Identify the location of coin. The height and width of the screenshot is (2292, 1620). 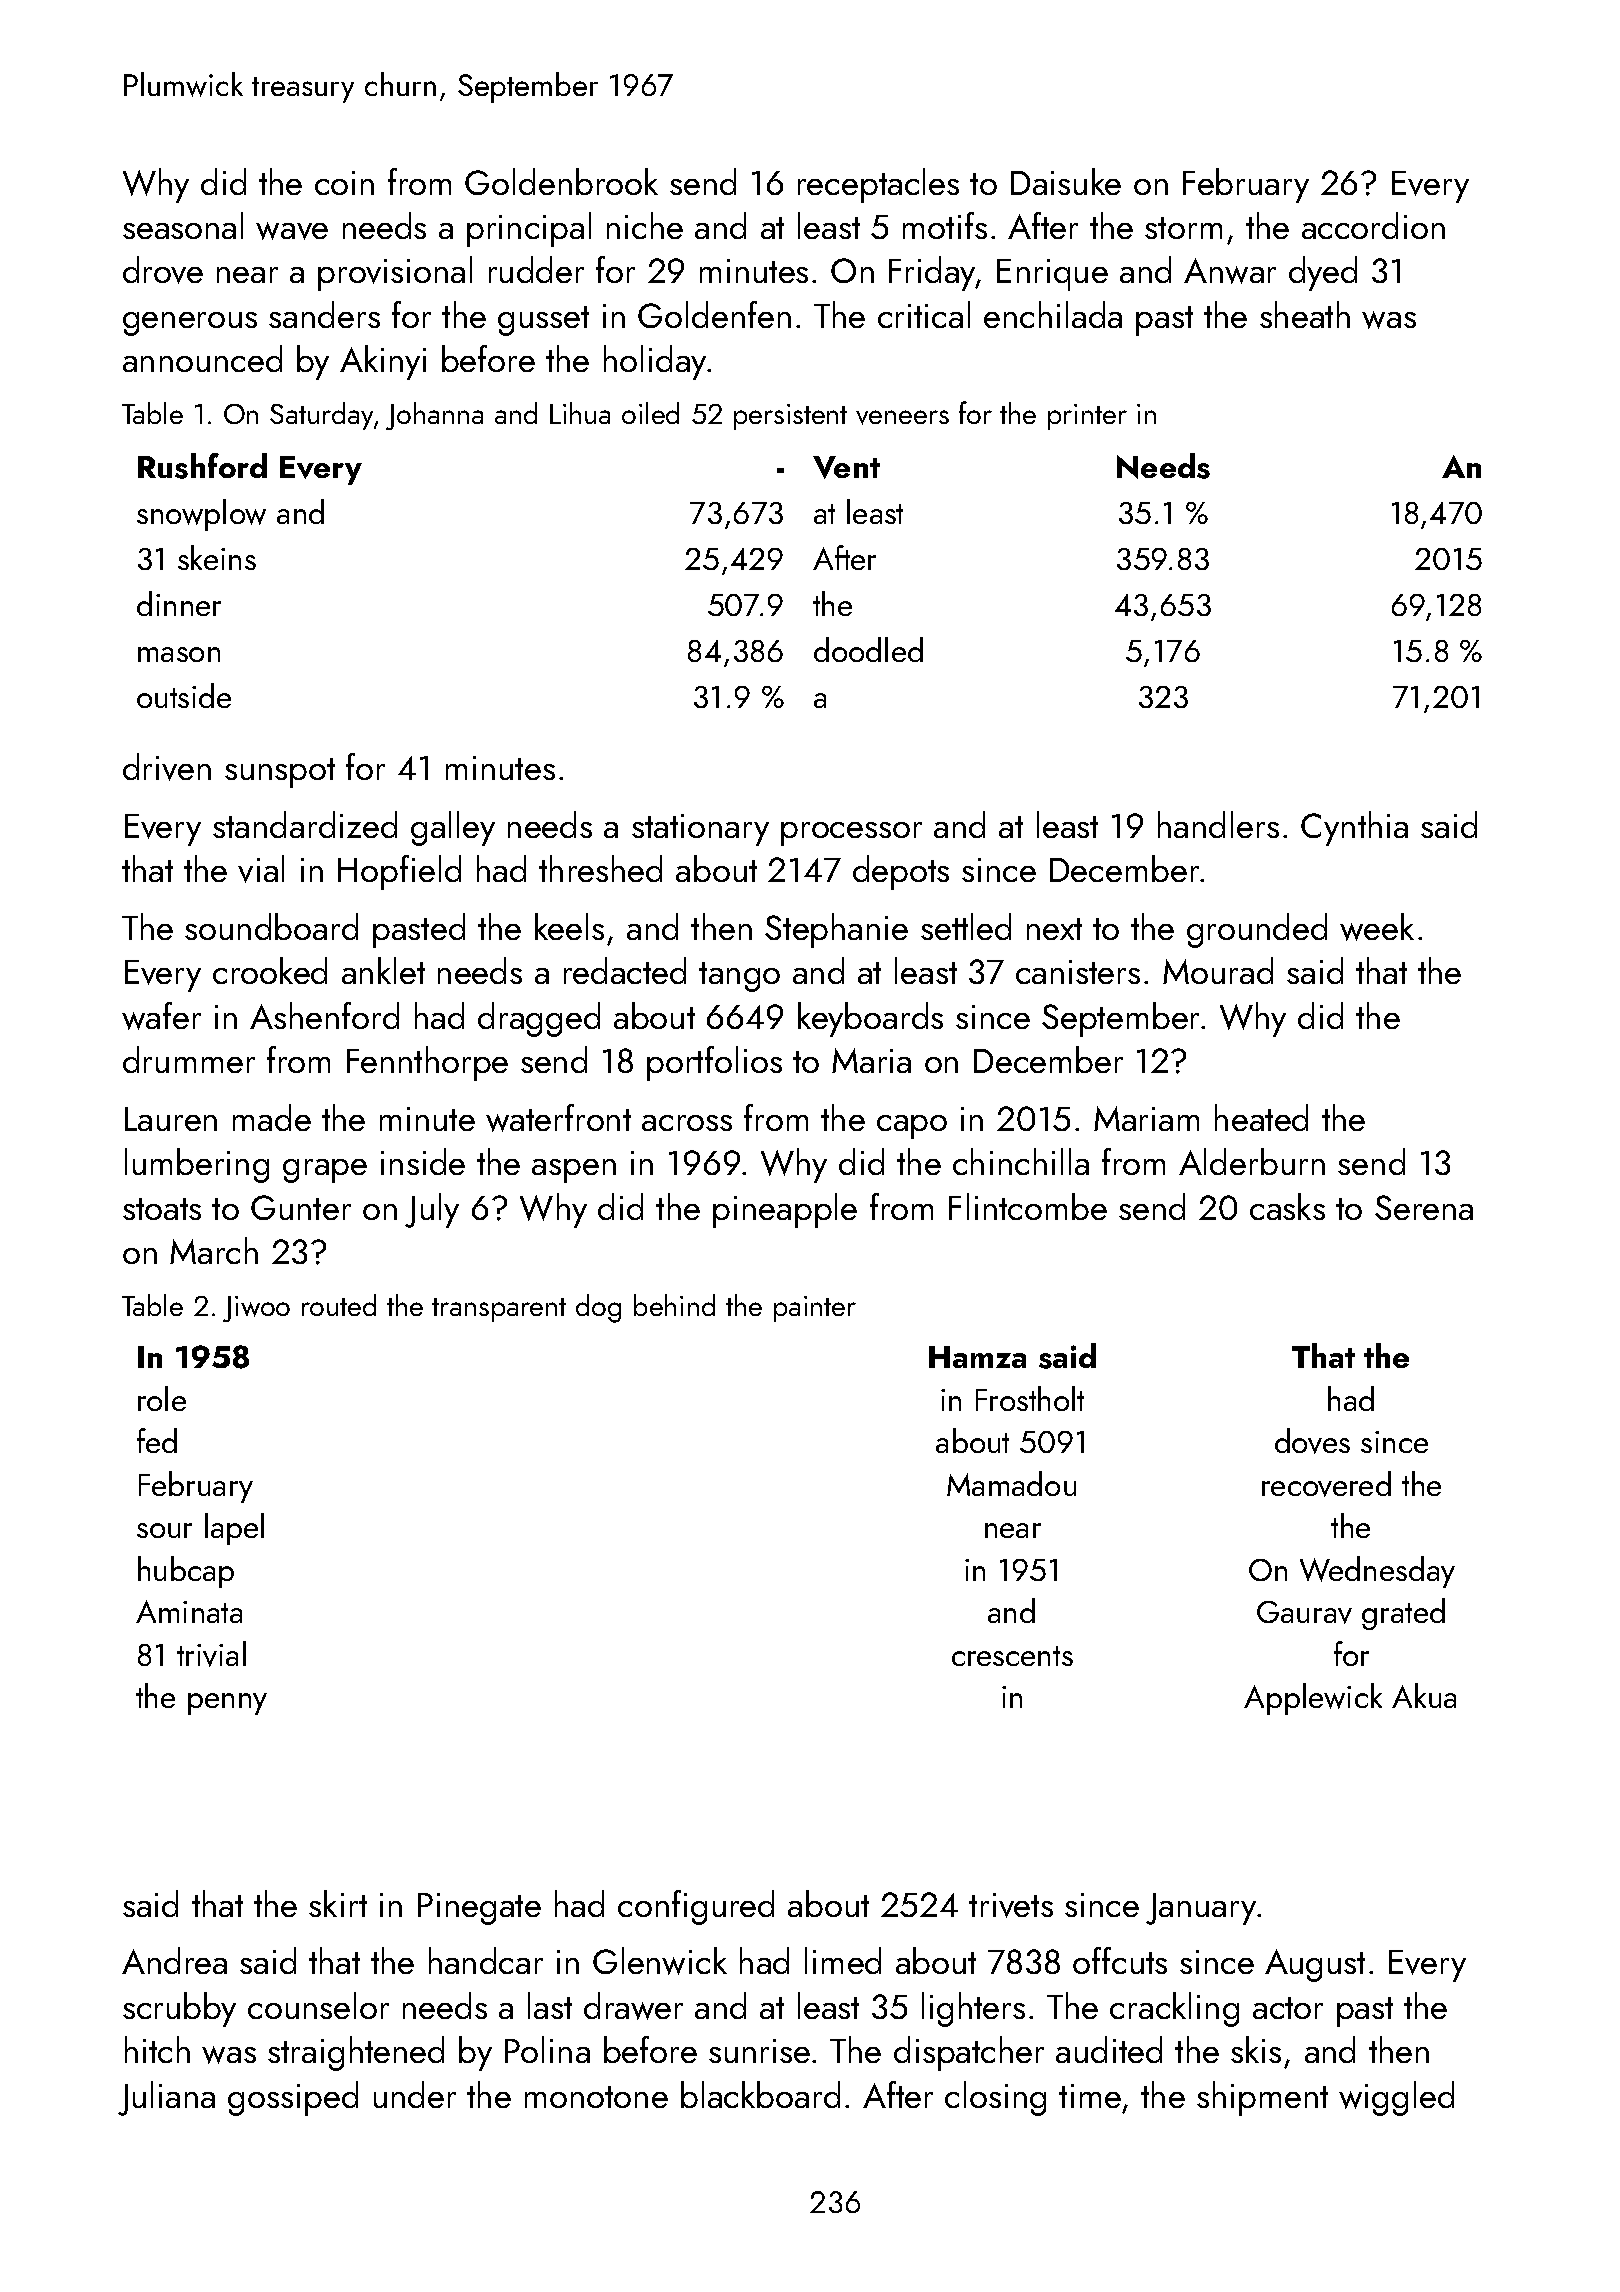
(344, 183).
